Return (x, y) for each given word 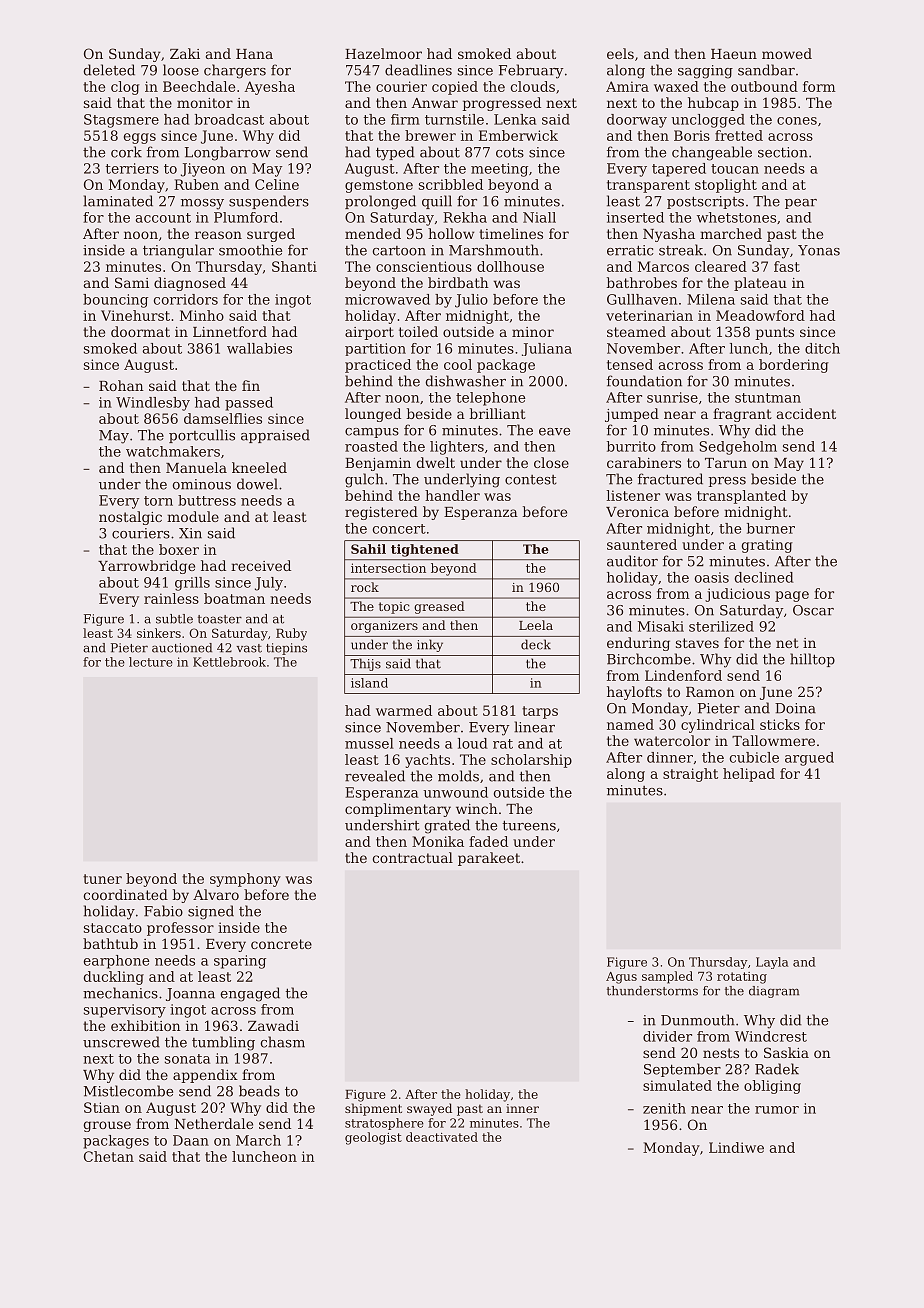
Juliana (547, 349)
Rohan (121, 385)
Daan (191, 1140)
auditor (632, 561)
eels (620, 53)
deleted (109, 70)
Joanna (190, 994)
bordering (794, 366)
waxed (676, 86)
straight (690, 775)
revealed (375, 776)
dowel (257, 484)
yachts (427, 761)
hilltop (812, 660)
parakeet (489, 859)
